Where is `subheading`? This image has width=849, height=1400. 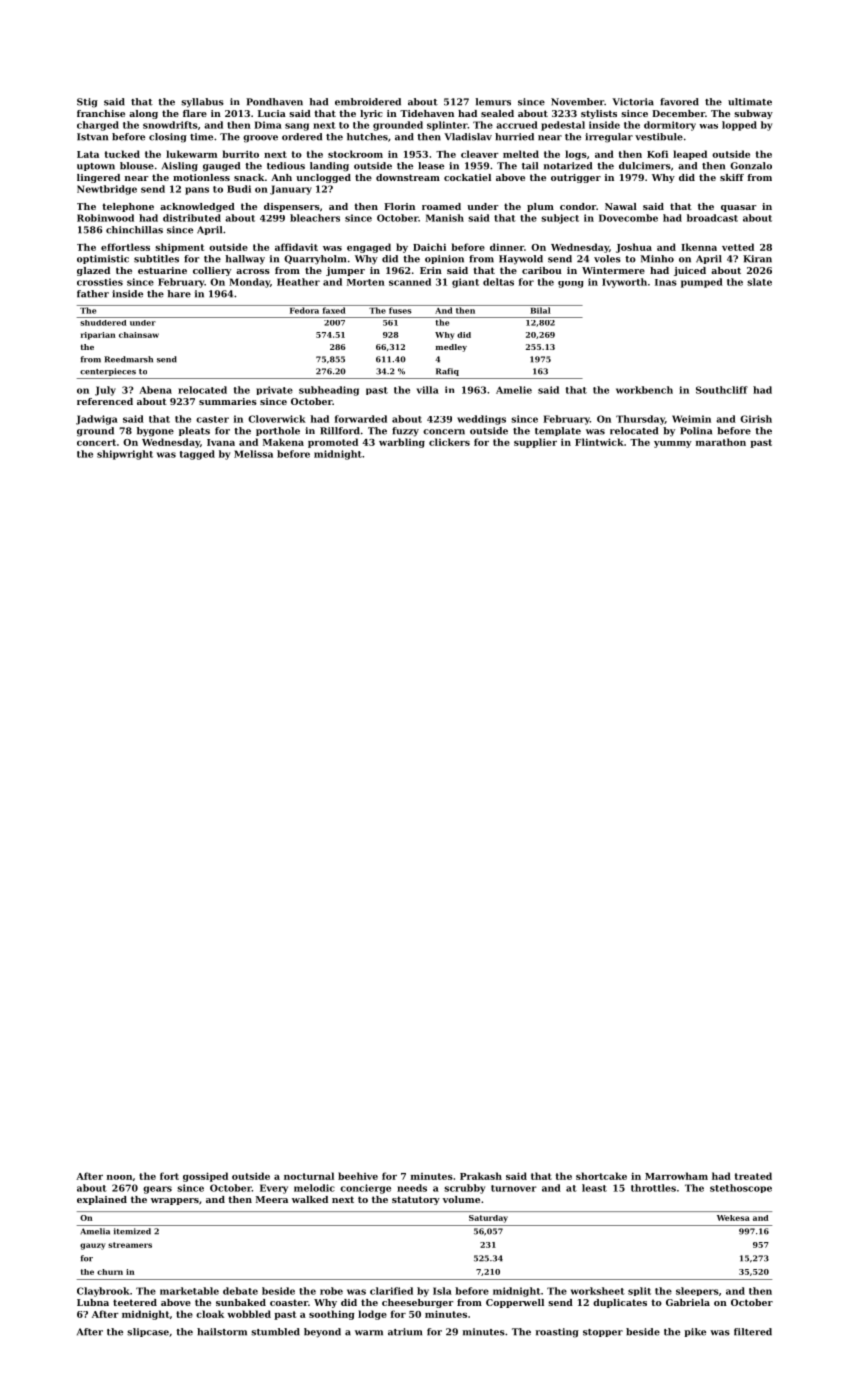 subheading is located at coordinates (329, 391).
